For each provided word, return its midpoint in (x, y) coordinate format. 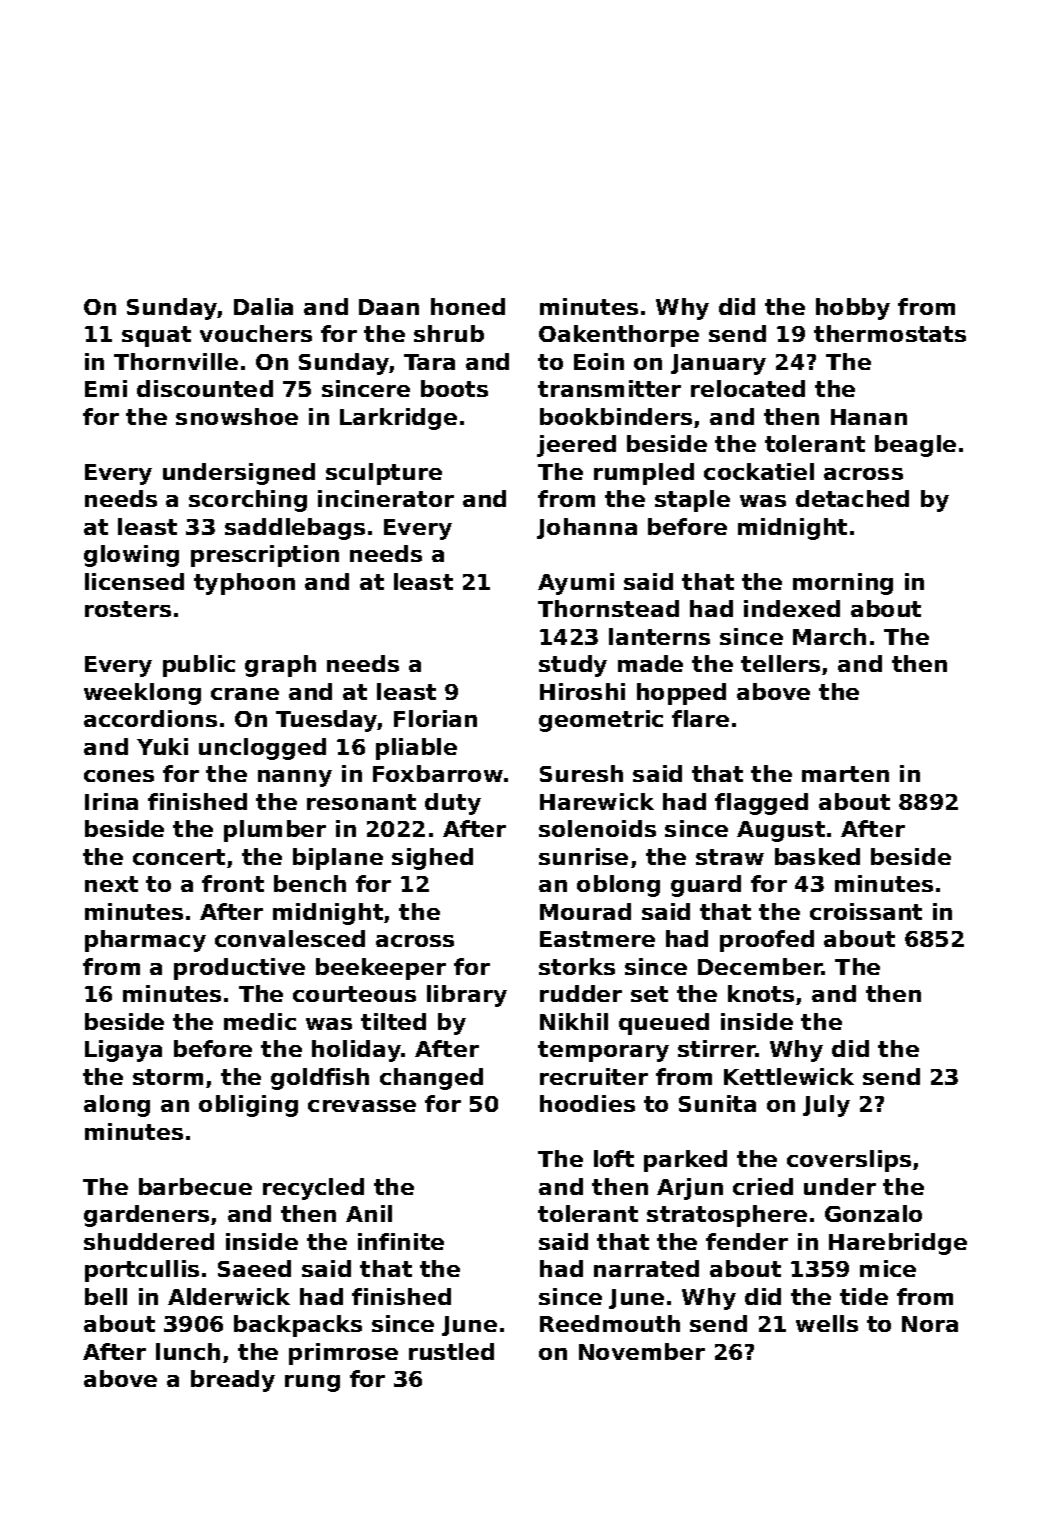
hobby (853, 309)
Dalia (263, 306)
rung (312, 1383)
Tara (429, 362)
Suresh (581, 773)
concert (179, 857)
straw (730, 857)
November (642, 1351)
